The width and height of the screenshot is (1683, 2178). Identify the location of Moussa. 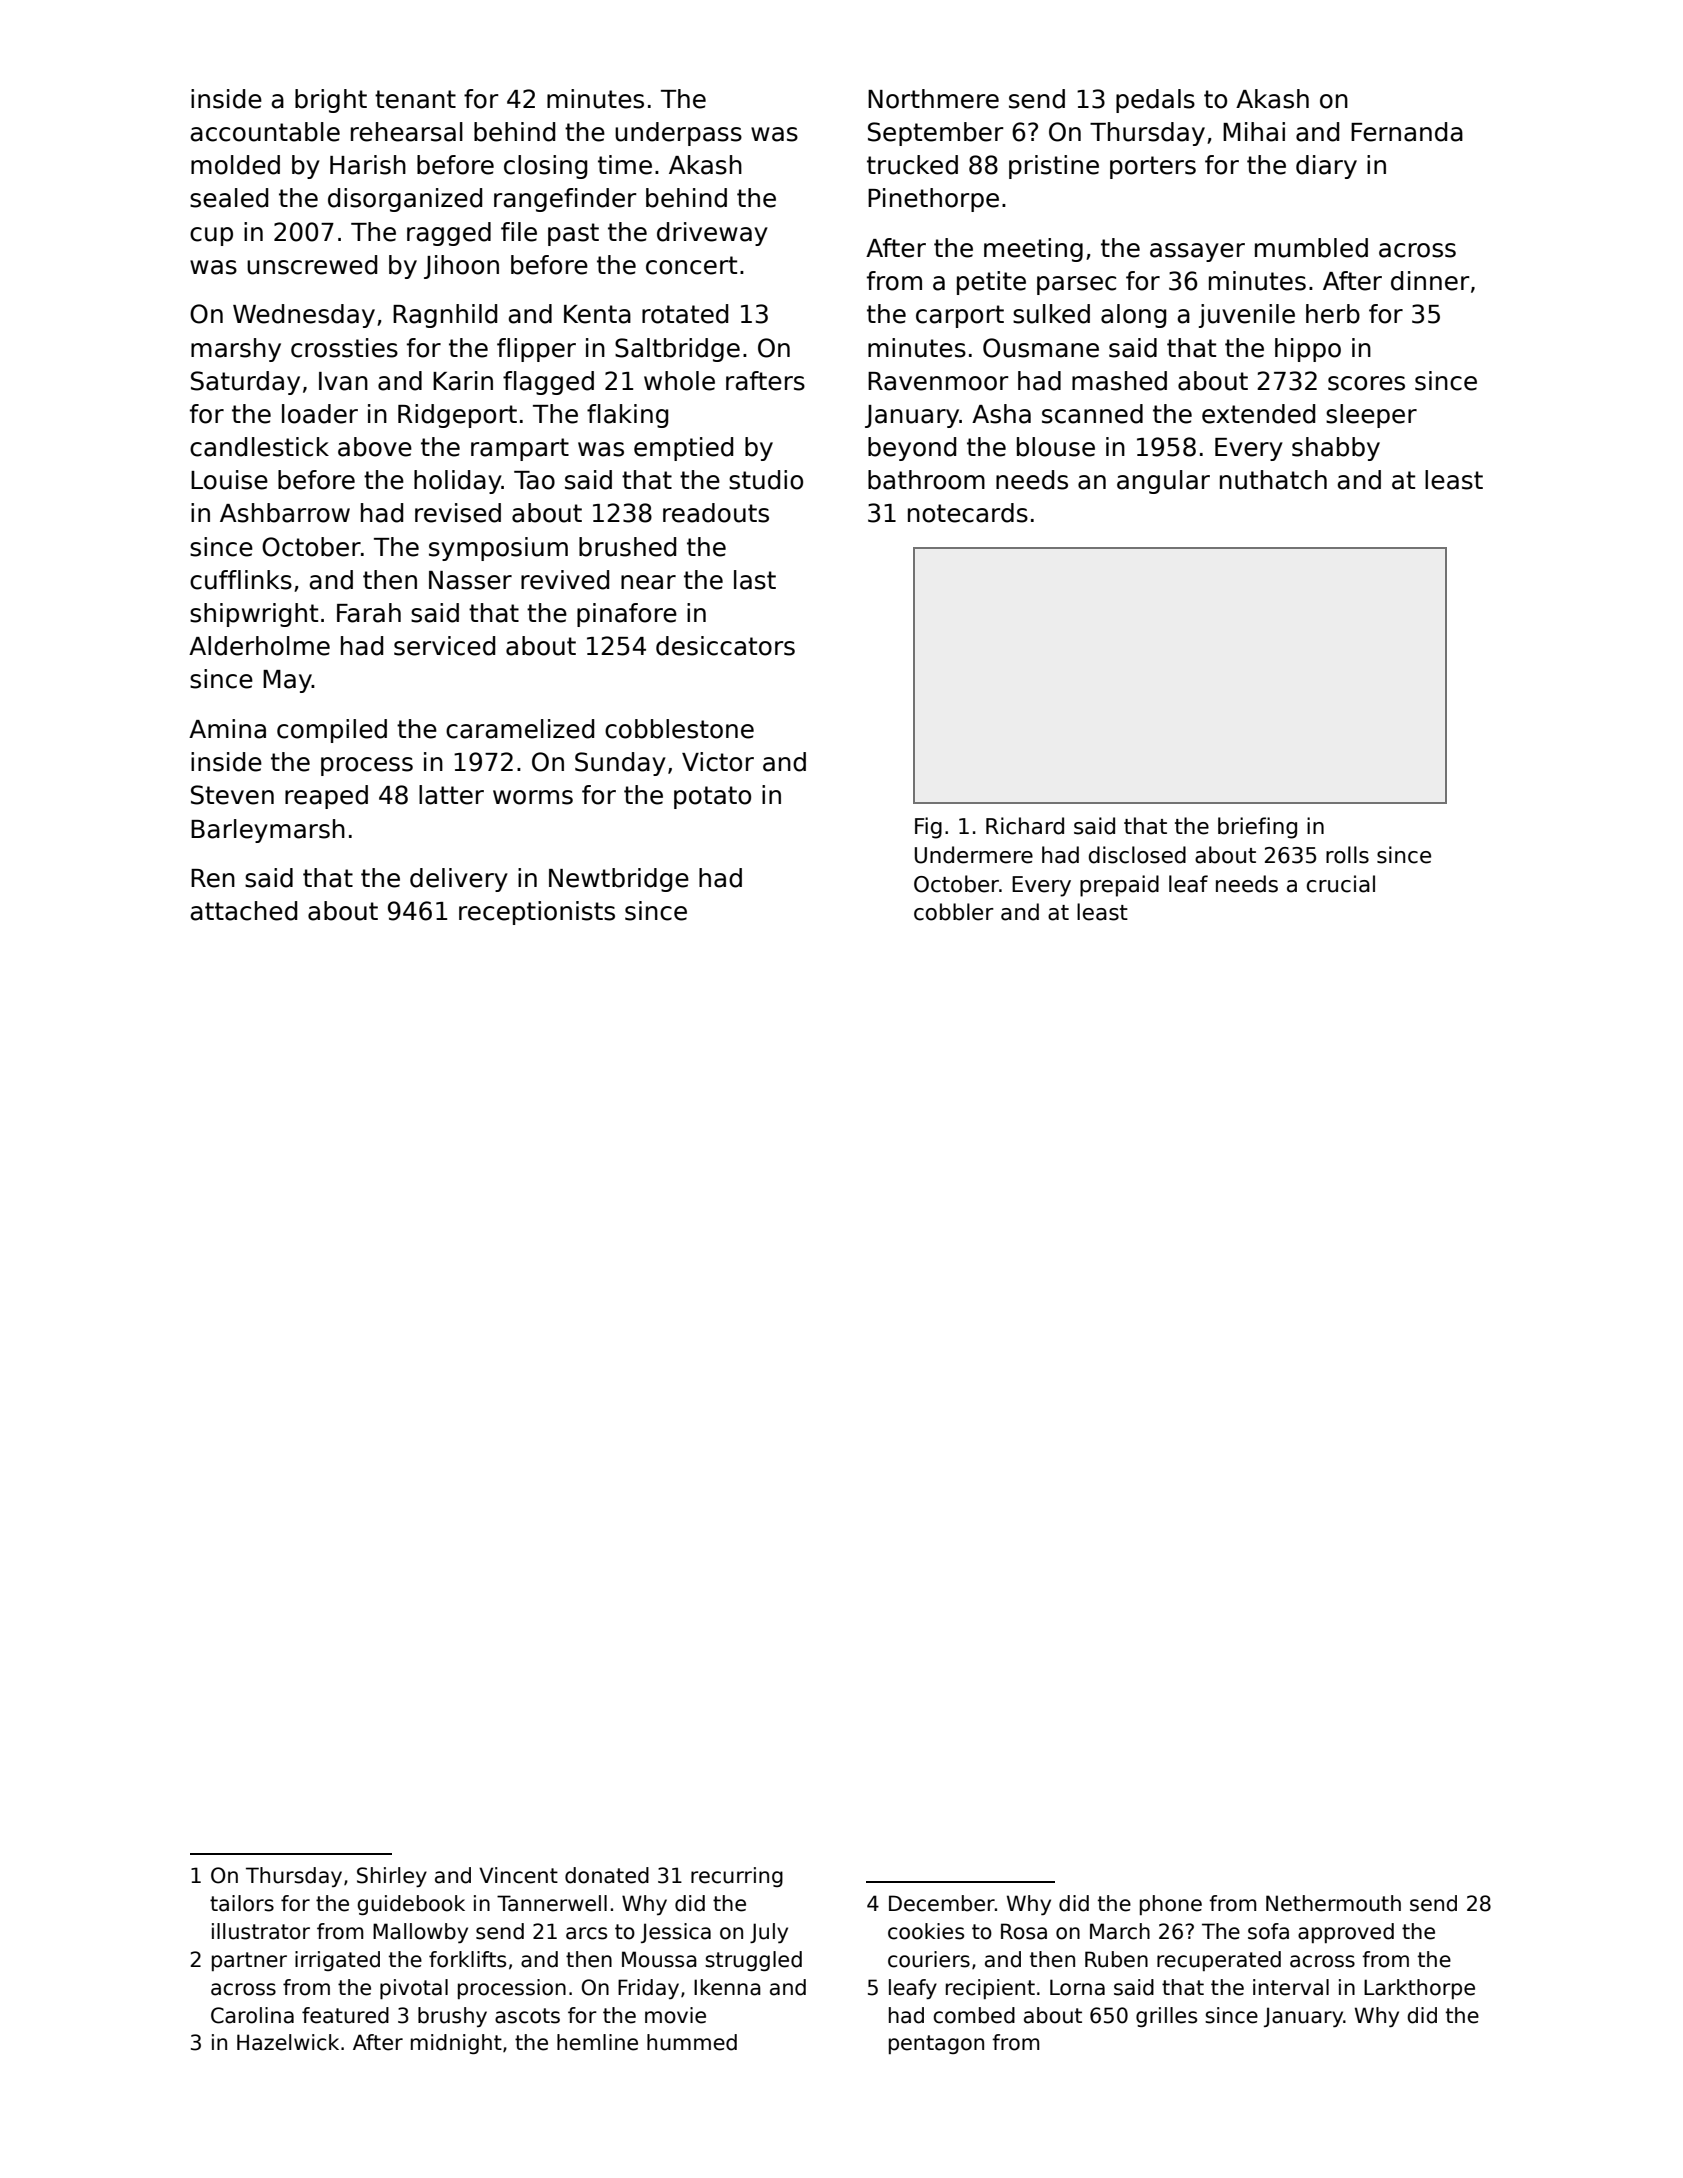
(659, 1959).
